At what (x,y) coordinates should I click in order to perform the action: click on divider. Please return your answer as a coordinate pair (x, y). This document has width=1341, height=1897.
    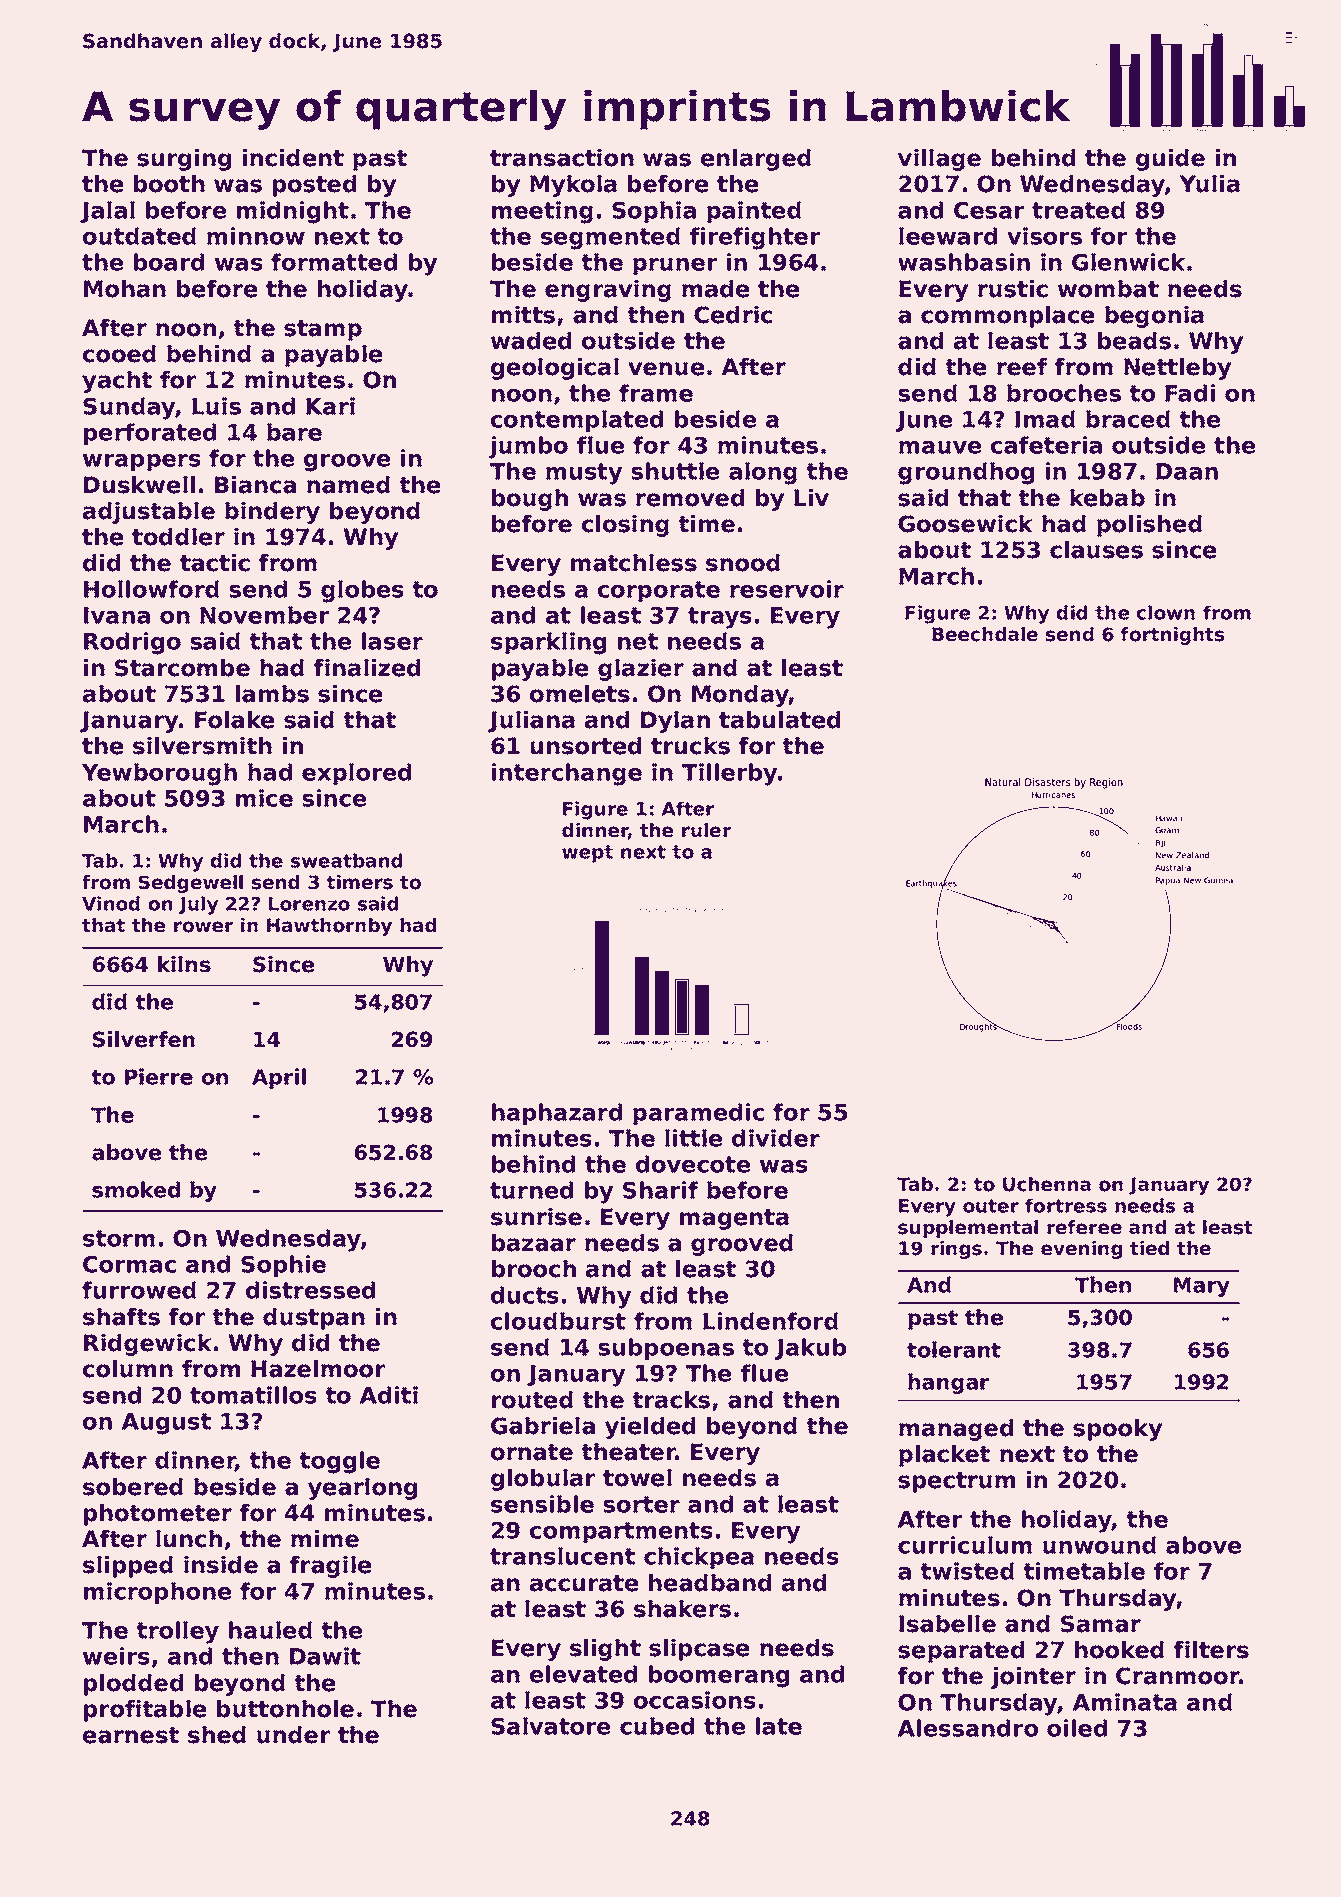
    Looking at the image, I should click on (776, 1138).
